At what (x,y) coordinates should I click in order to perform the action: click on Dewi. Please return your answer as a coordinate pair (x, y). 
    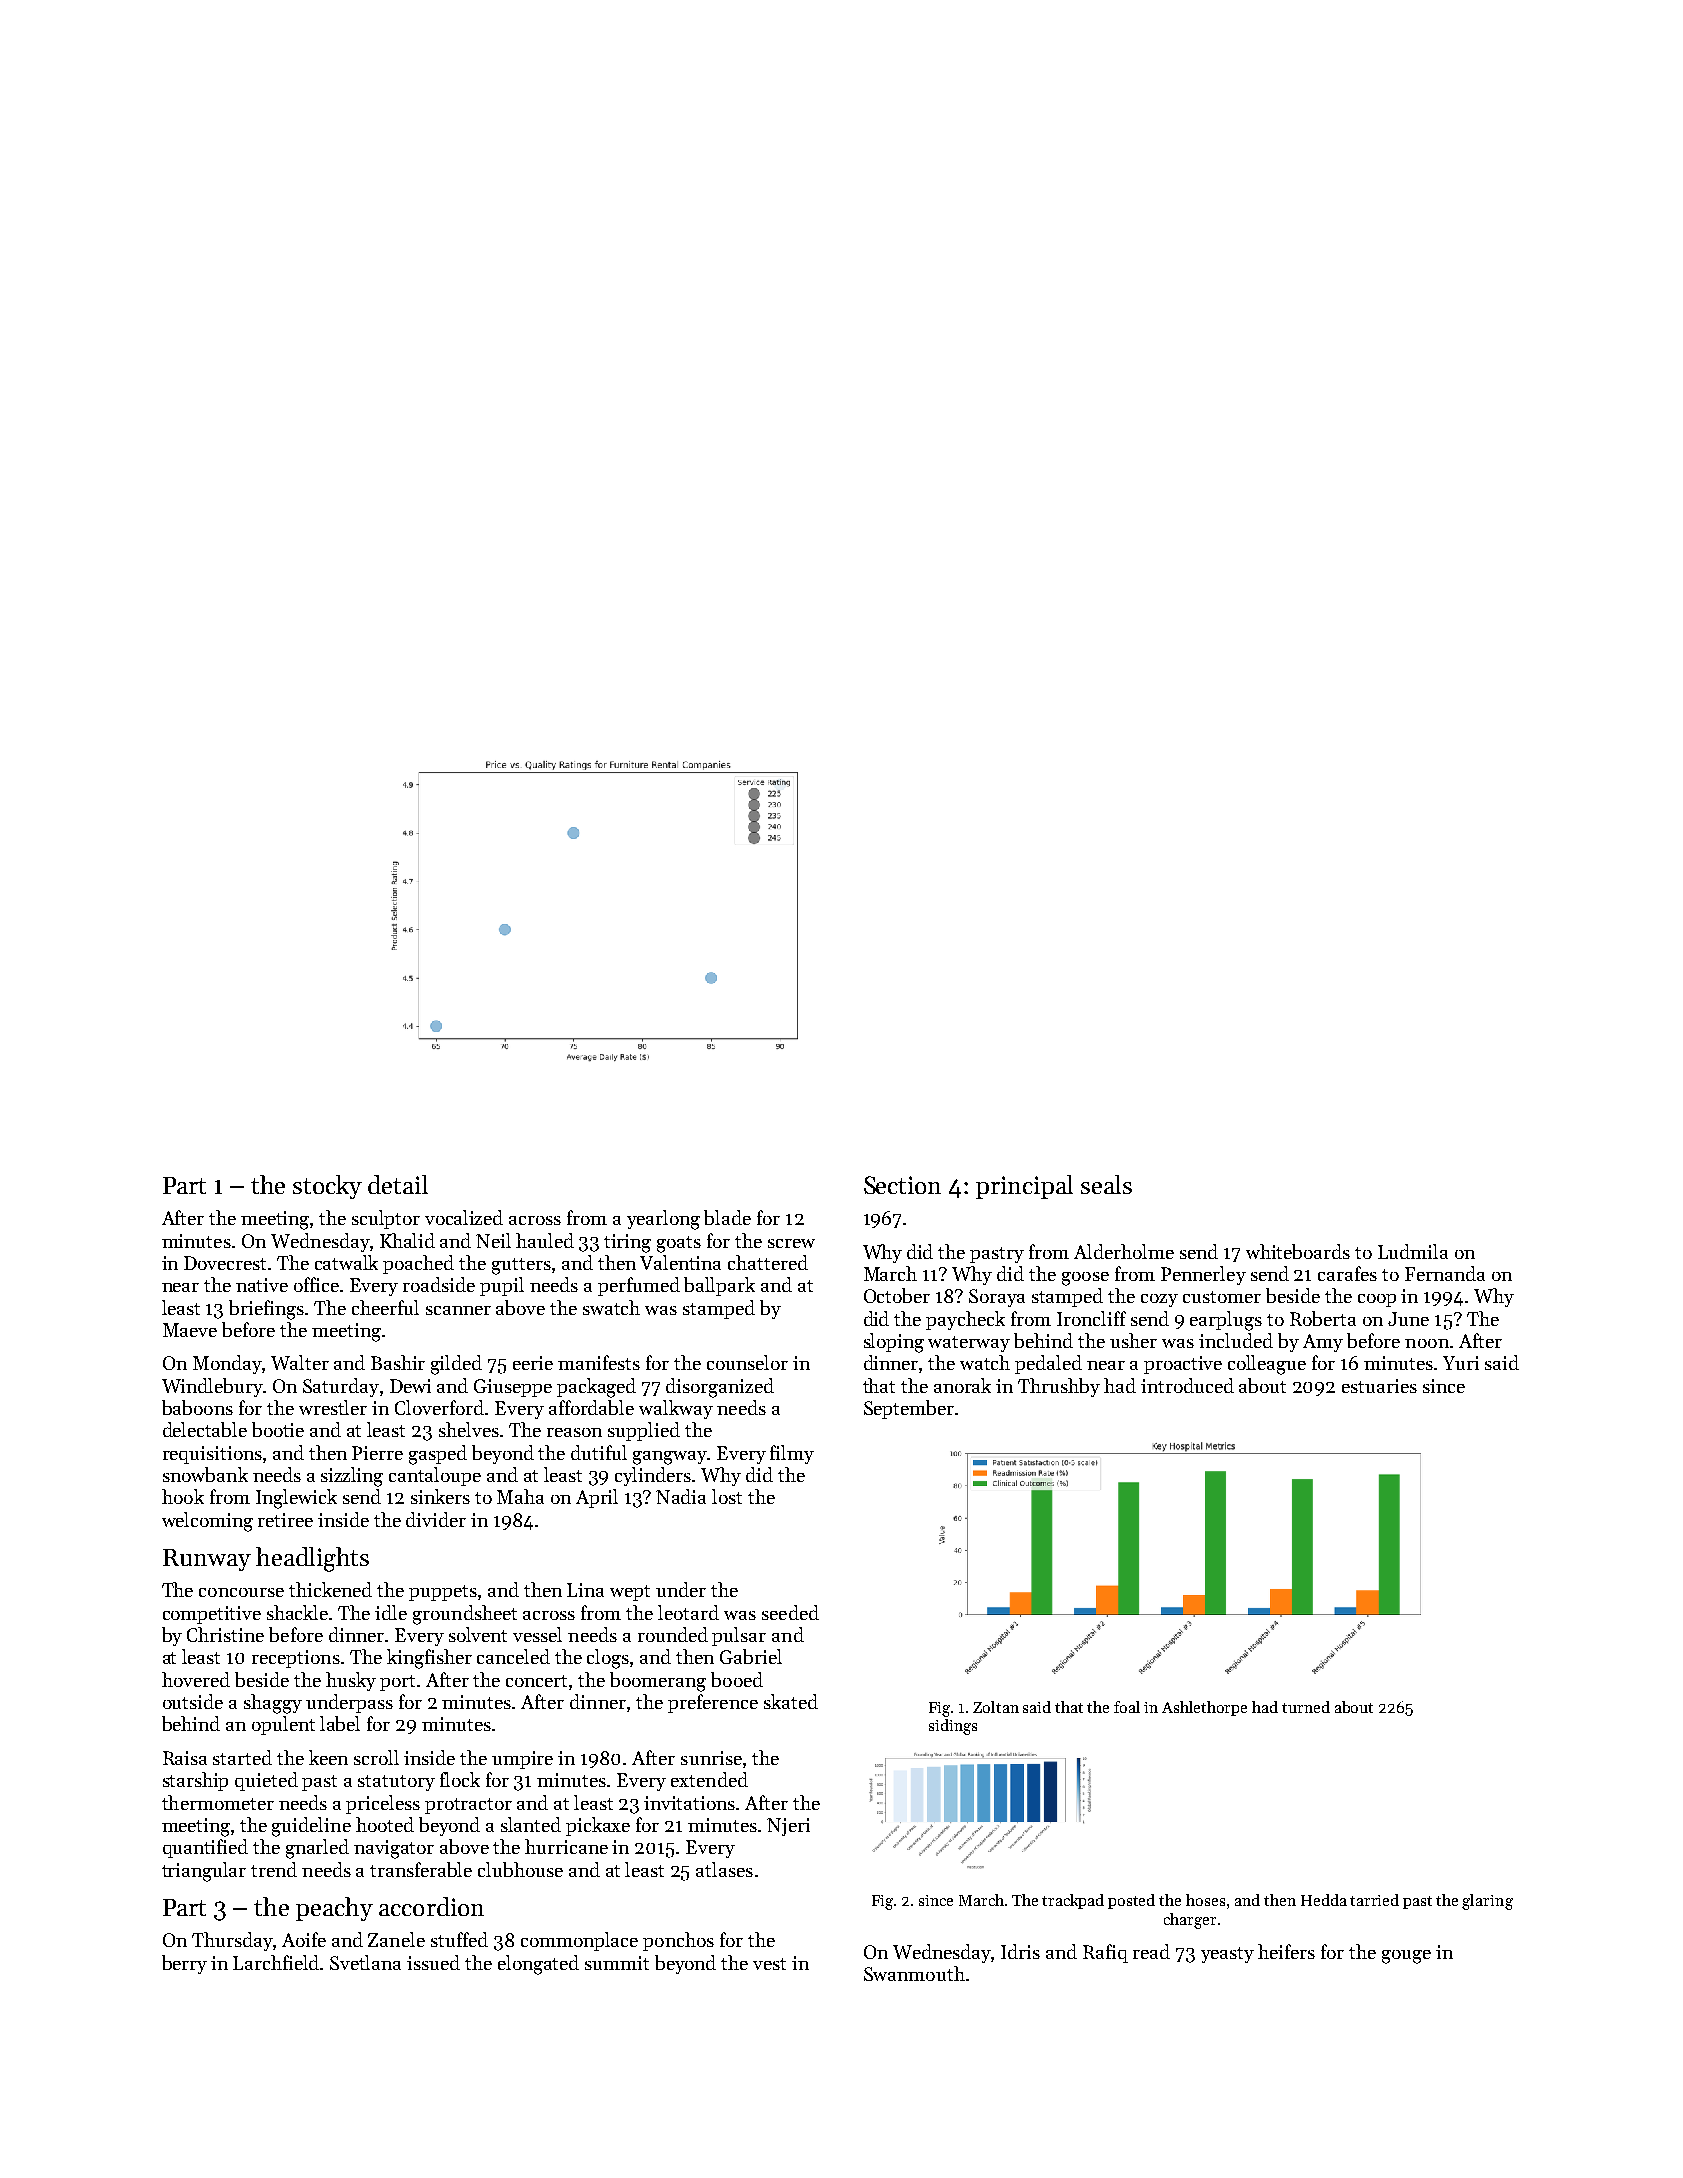
    Looking at the image, I should click on (410, 1386).
